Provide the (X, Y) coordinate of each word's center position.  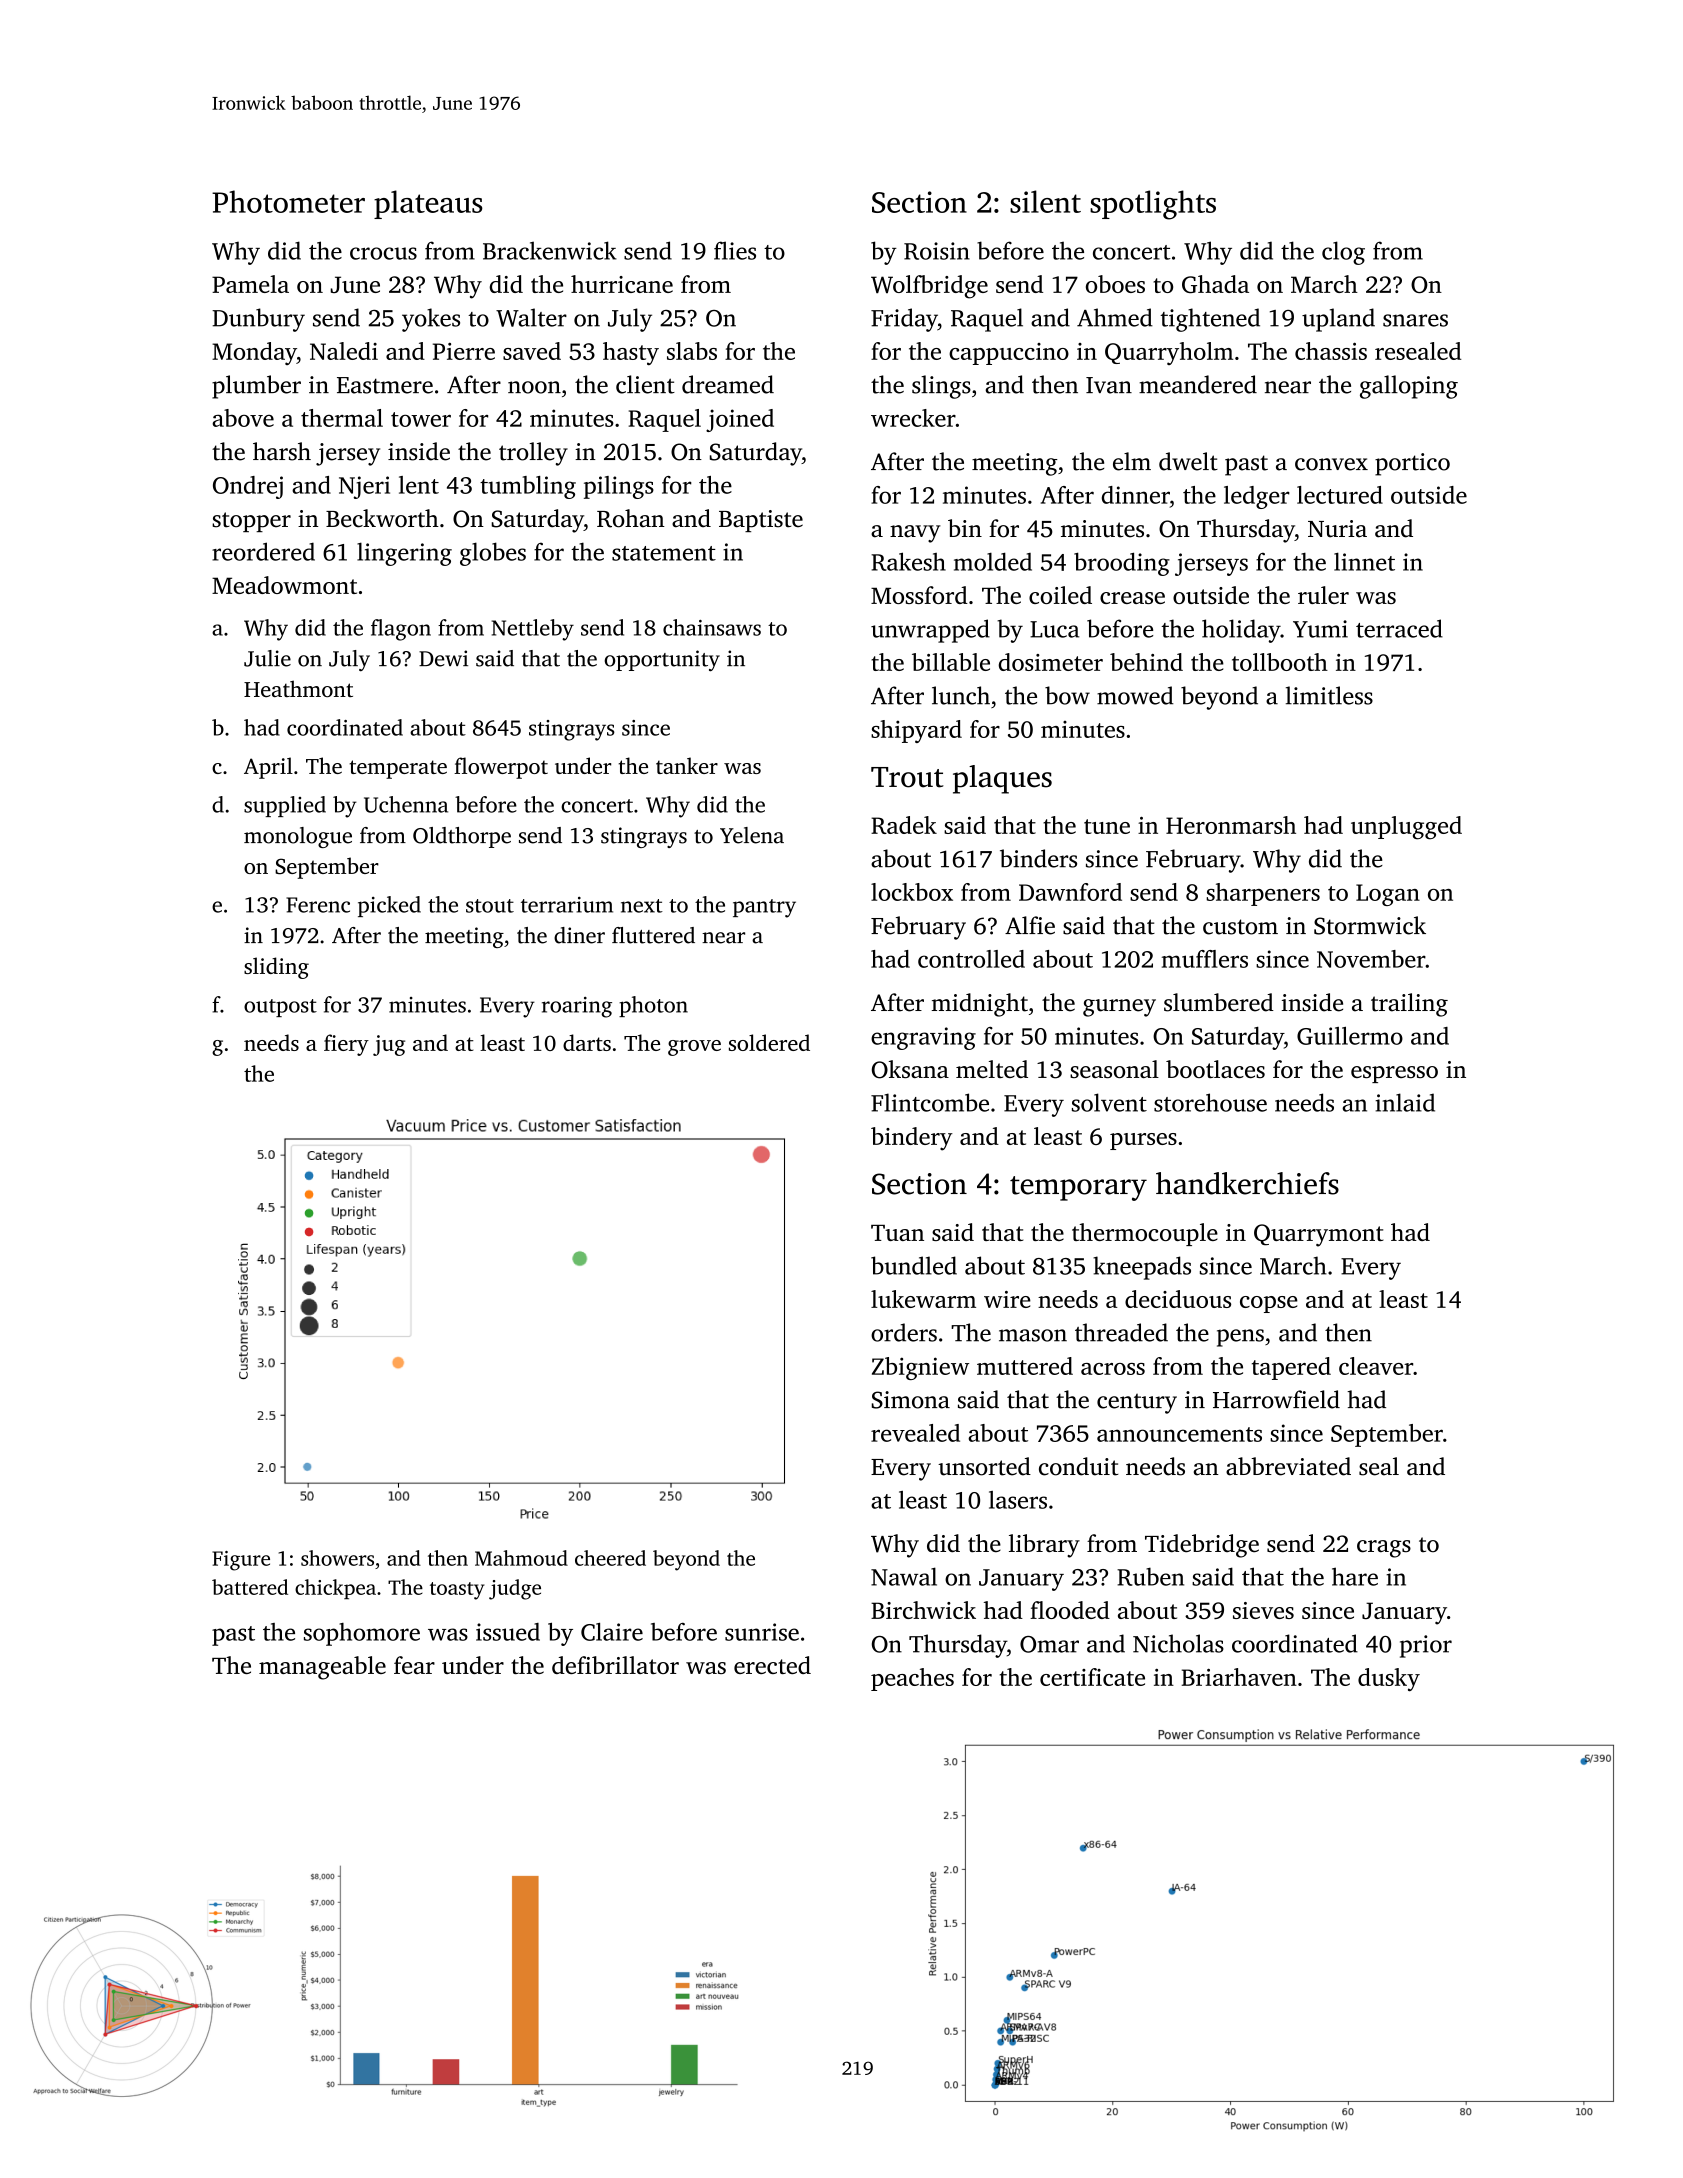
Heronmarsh (1231, 825)
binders (1038, 858)
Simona (911, 1400)
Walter (531, 317)
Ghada (1215, 284)
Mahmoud (521, 1558)
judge (515, 1589)
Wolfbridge (929, 287)
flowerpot (501, 768)
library (1044, 1546)
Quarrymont (1318, 1235)
